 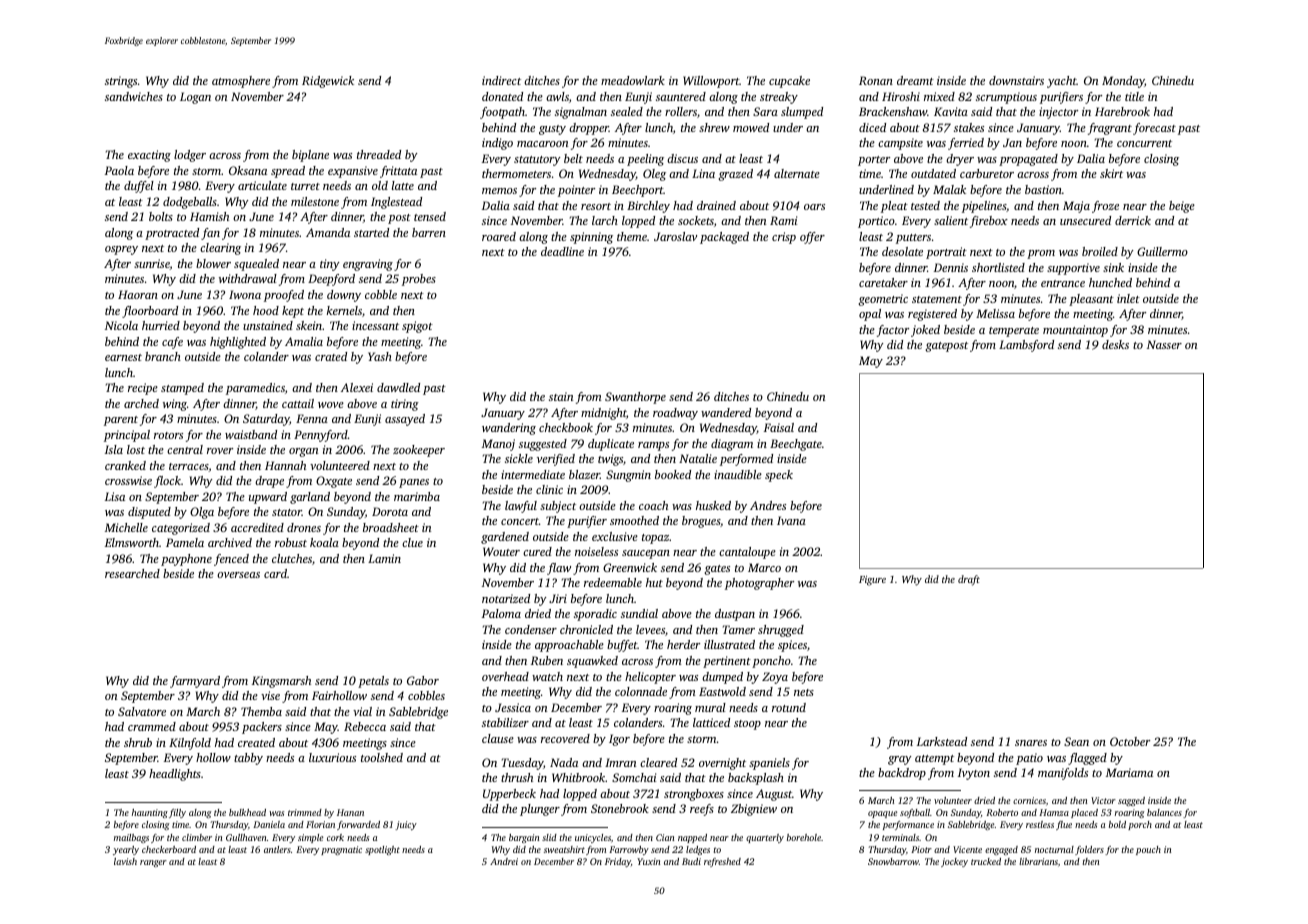 What do you see at coordinates (1076, 207) in the document?
I see `Maja` at bounding box center [1076, 207].
